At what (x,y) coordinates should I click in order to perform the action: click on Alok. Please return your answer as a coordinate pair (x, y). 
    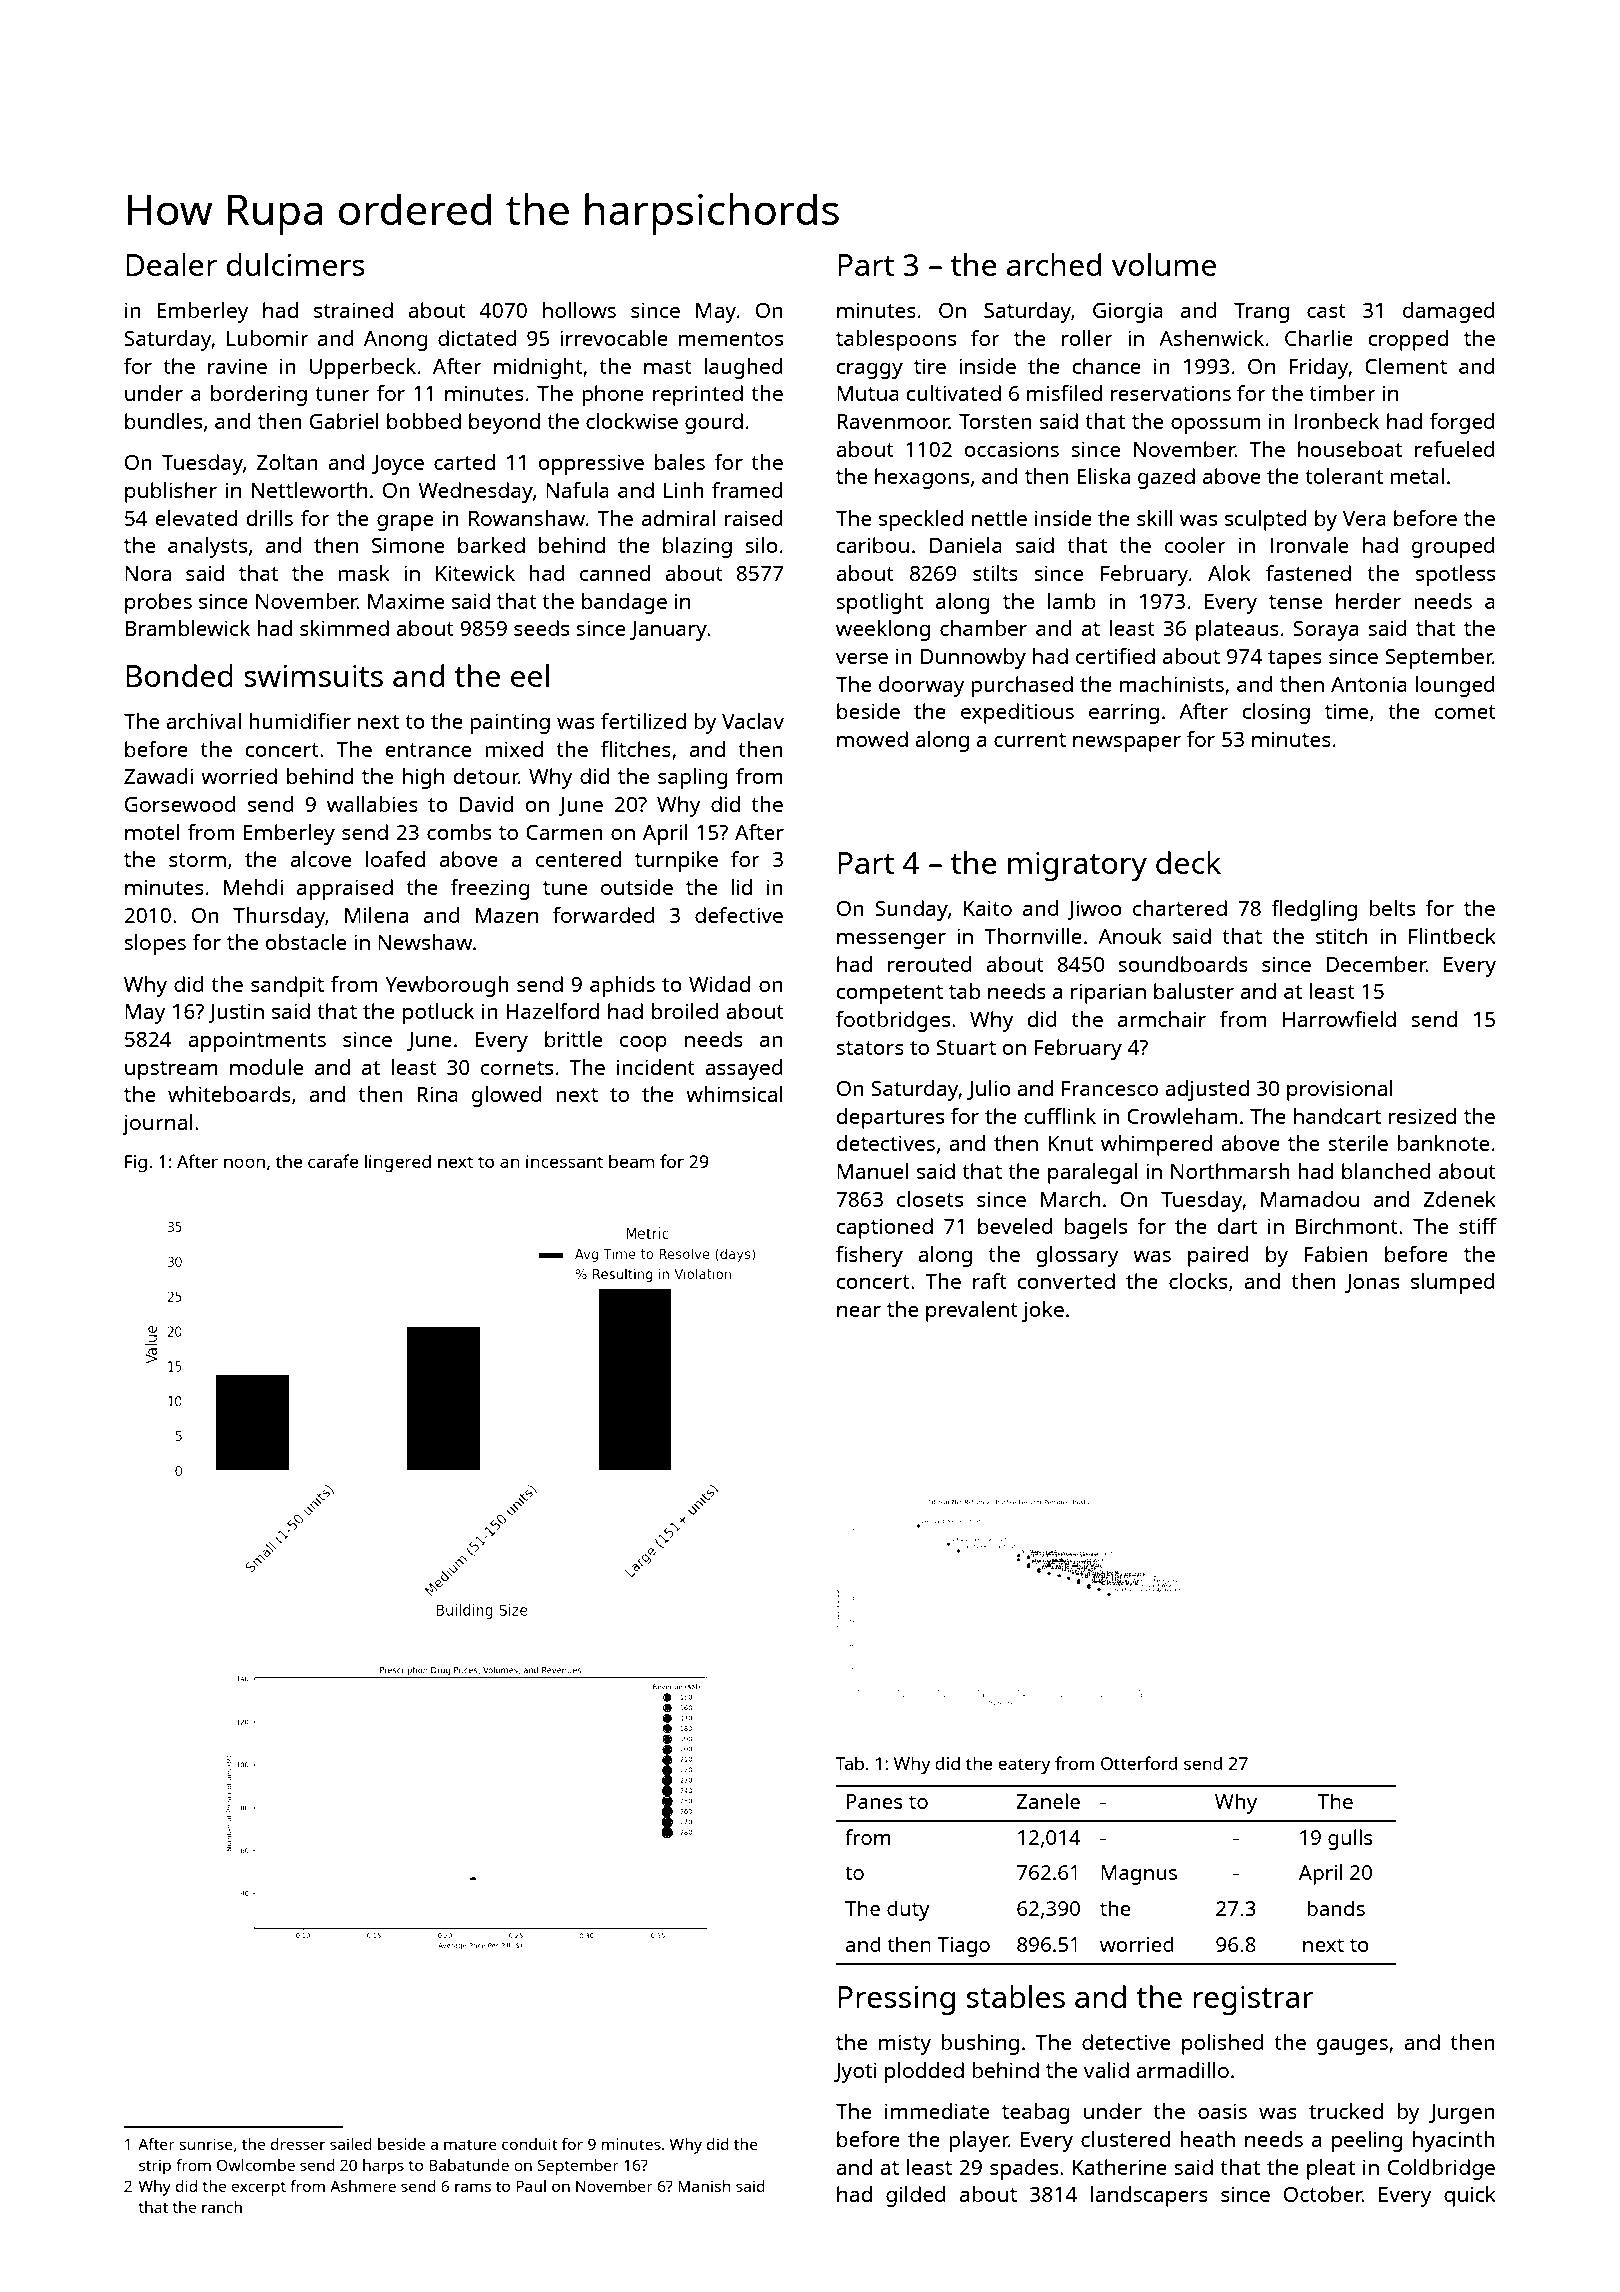
    Looking at the image, I should click on (1229, 573).
